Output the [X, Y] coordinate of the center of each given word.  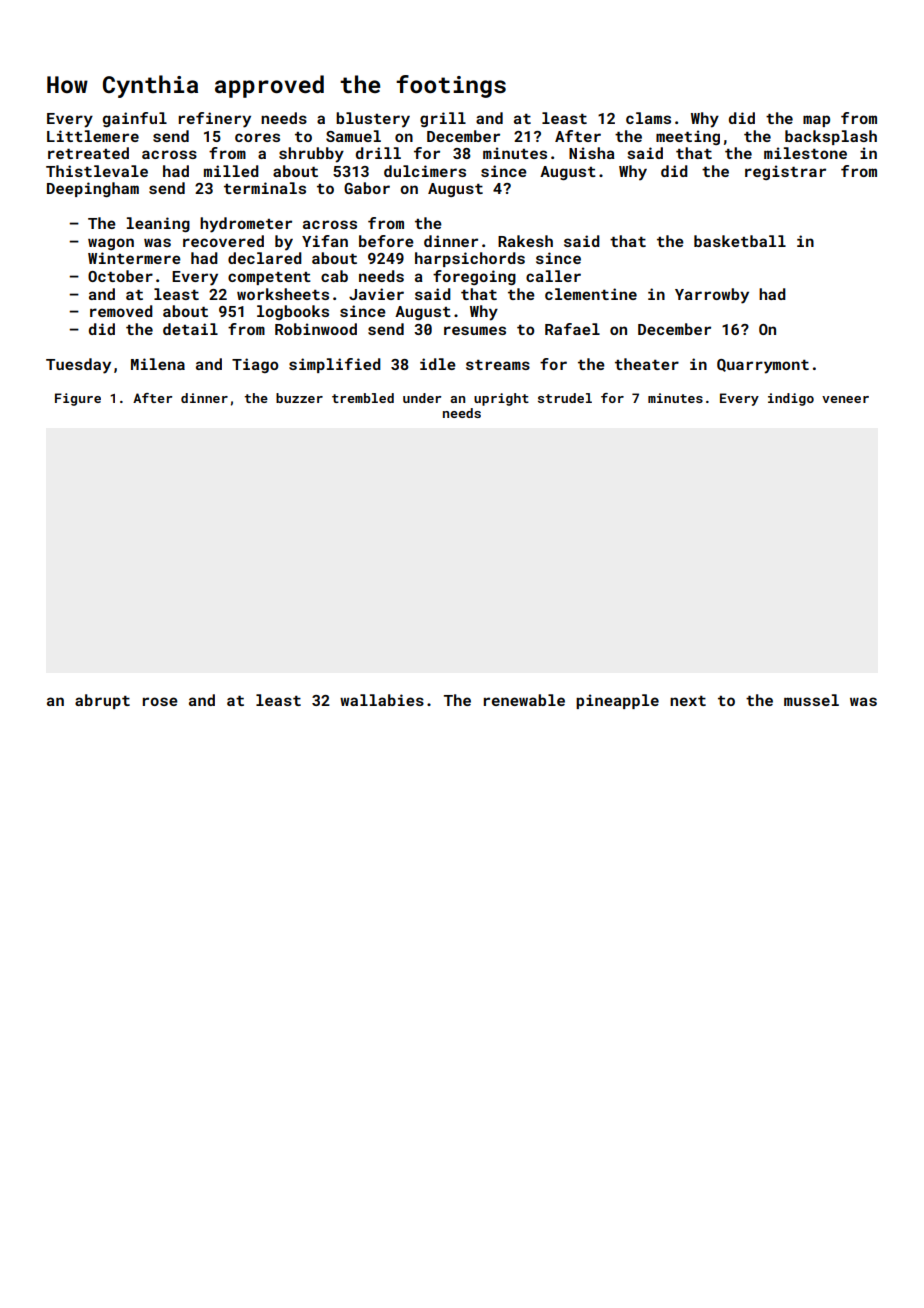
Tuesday [78, 366]
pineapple [617, 701]
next [688, 701]
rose [160, 701]
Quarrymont [763, 366]
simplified [335, 365]
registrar [785, 172]
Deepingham [93, 189]
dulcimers [425, 171]
